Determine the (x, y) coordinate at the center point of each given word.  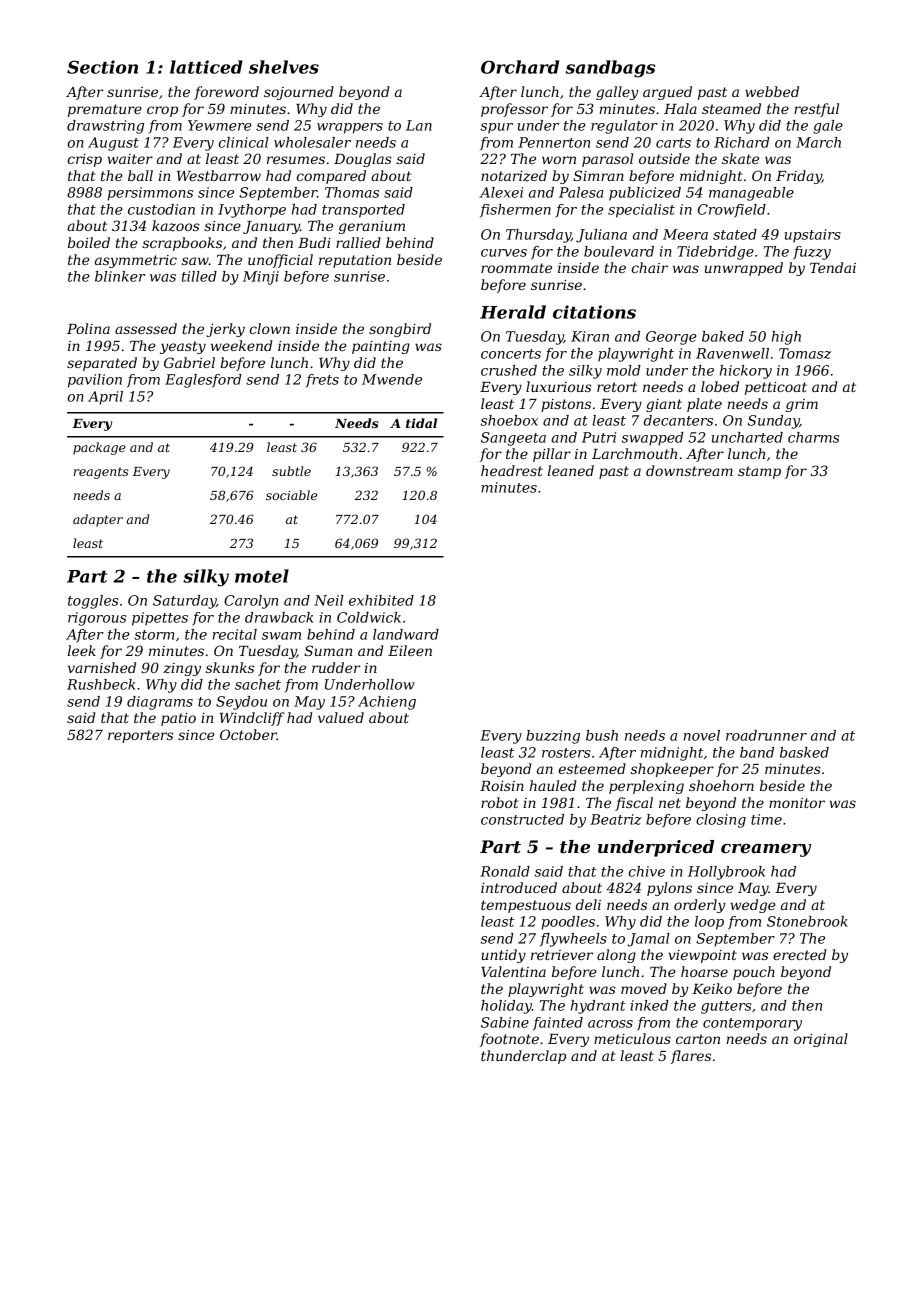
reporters (140, 736)
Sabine (505, 1022)
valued (341, 717)
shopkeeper (672, 770)
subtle (291, 471)
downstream (689, 470)
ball (140, 175)
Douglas (363, 160)
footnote (509, 1040)
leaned (571, 470)
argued (667, 93)
